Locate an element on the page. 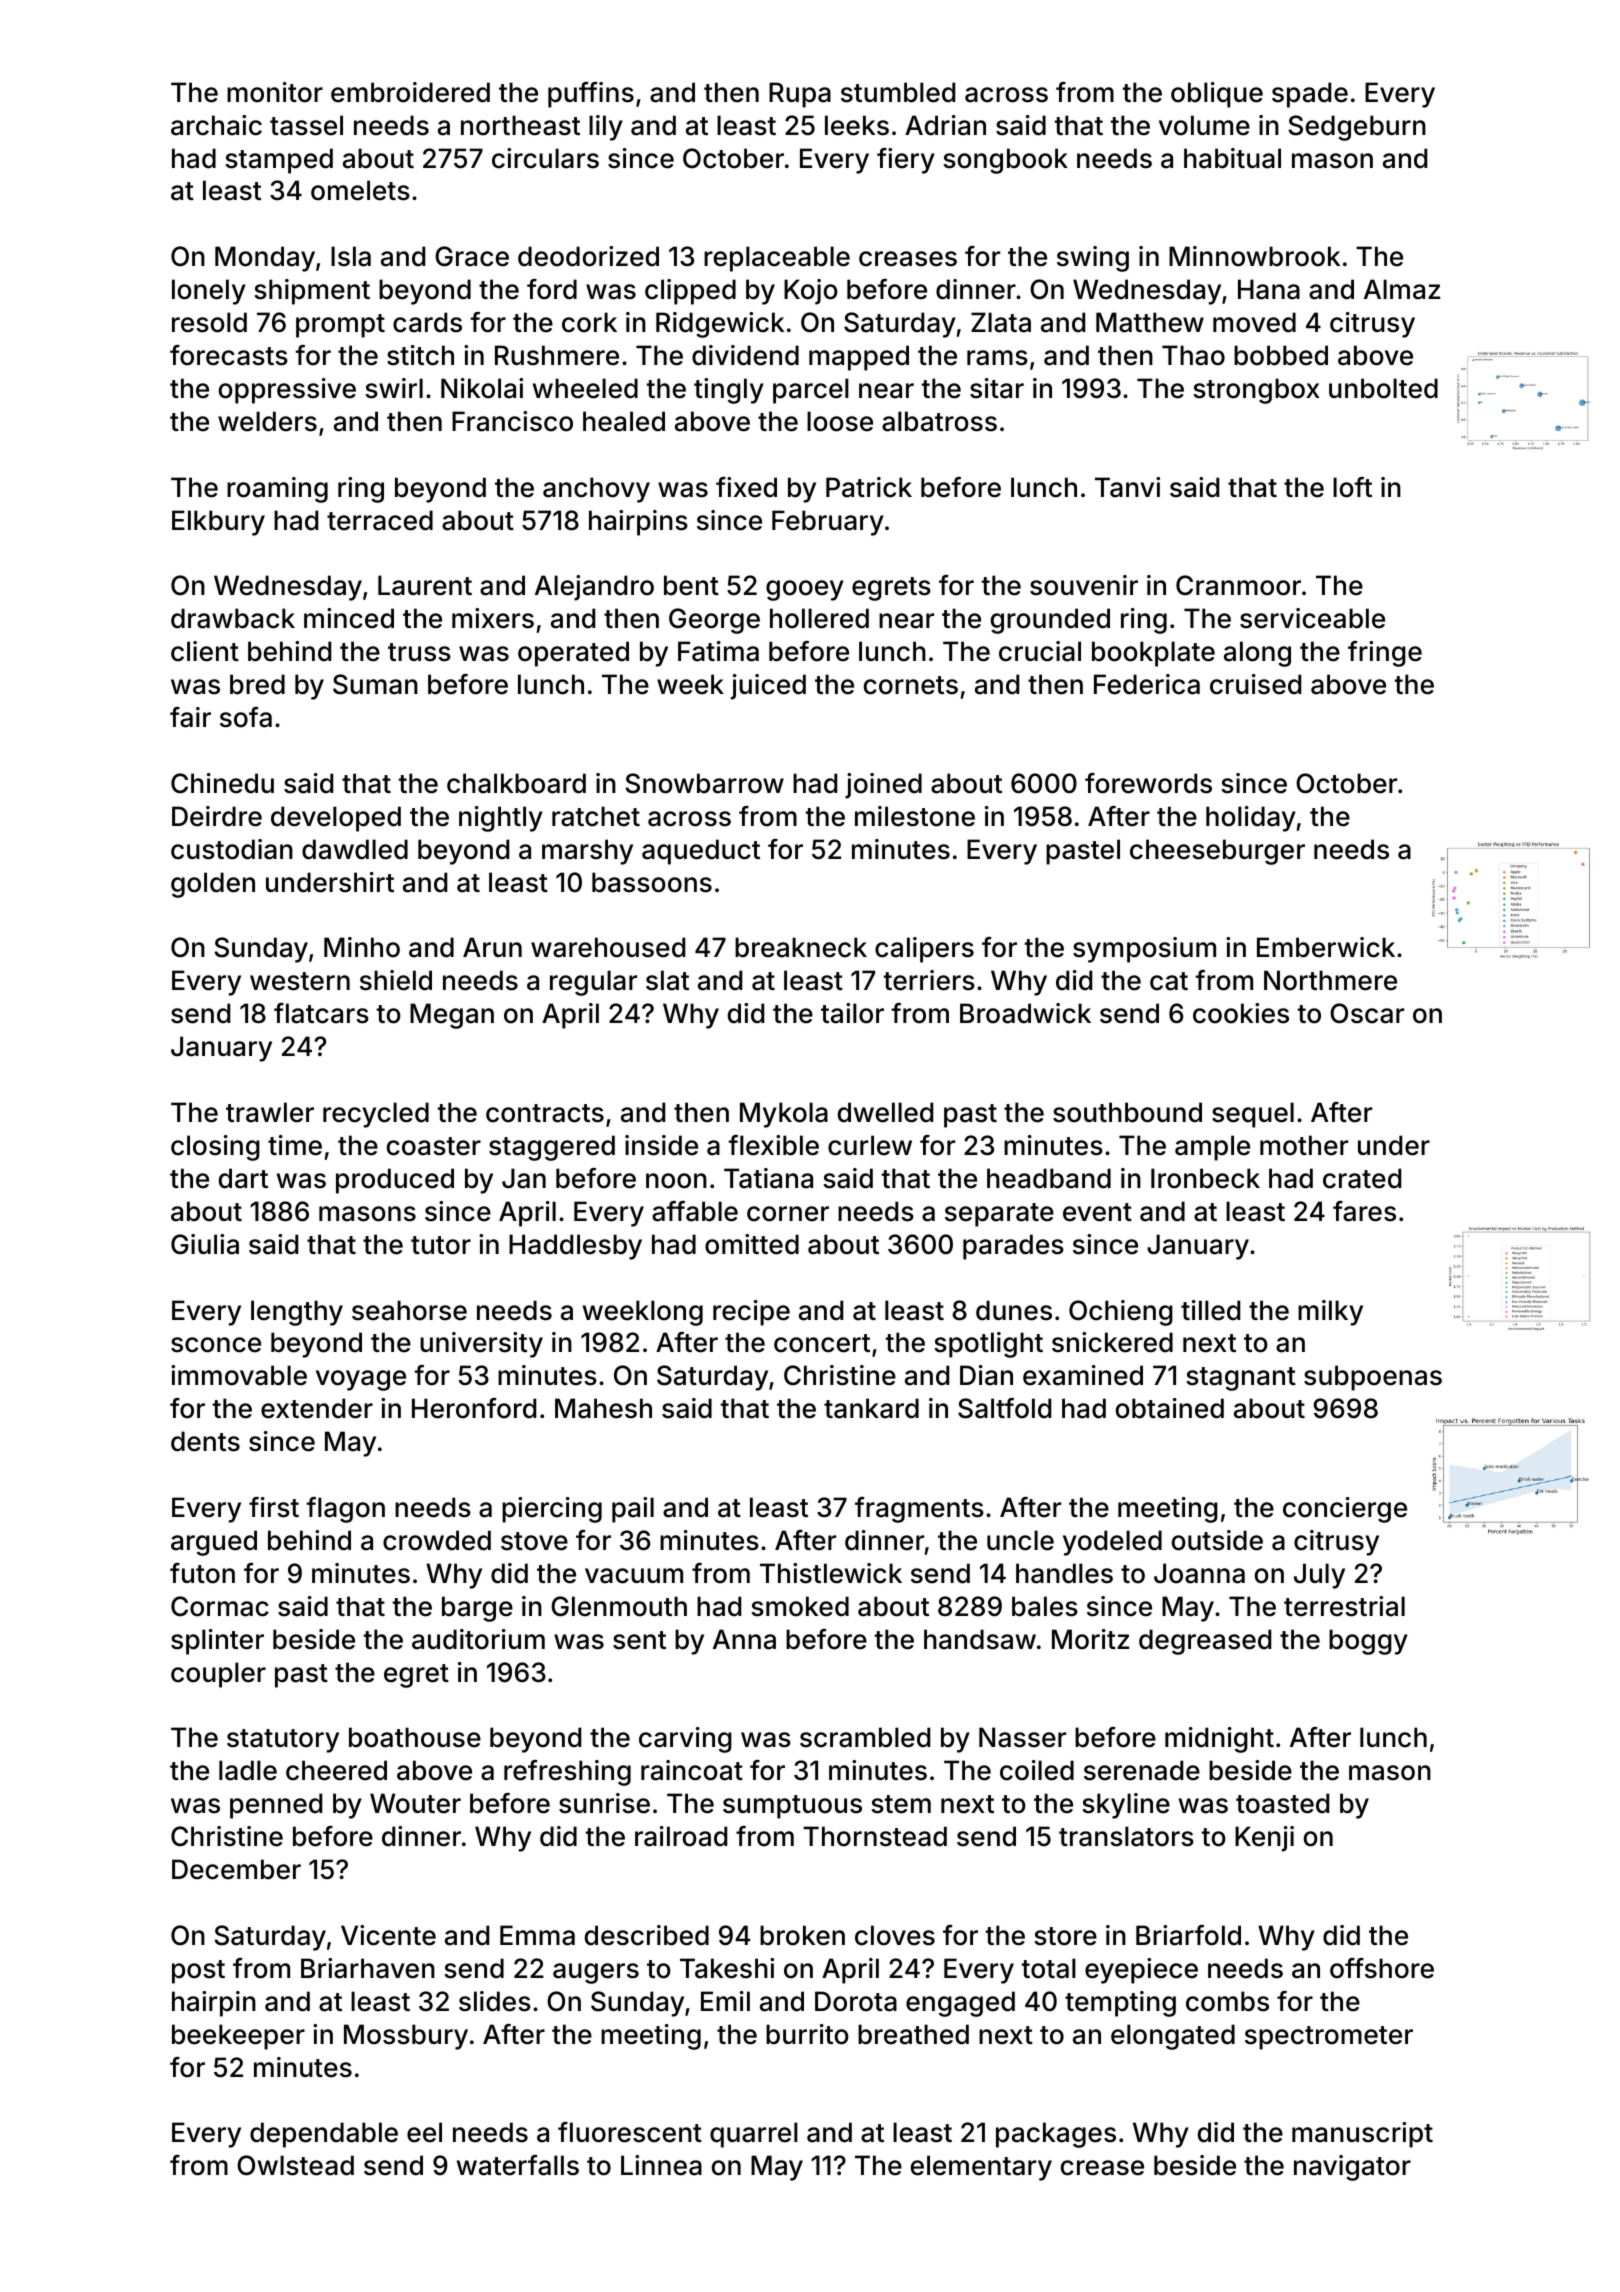  stumbled is located at coordinates (898, 92).
